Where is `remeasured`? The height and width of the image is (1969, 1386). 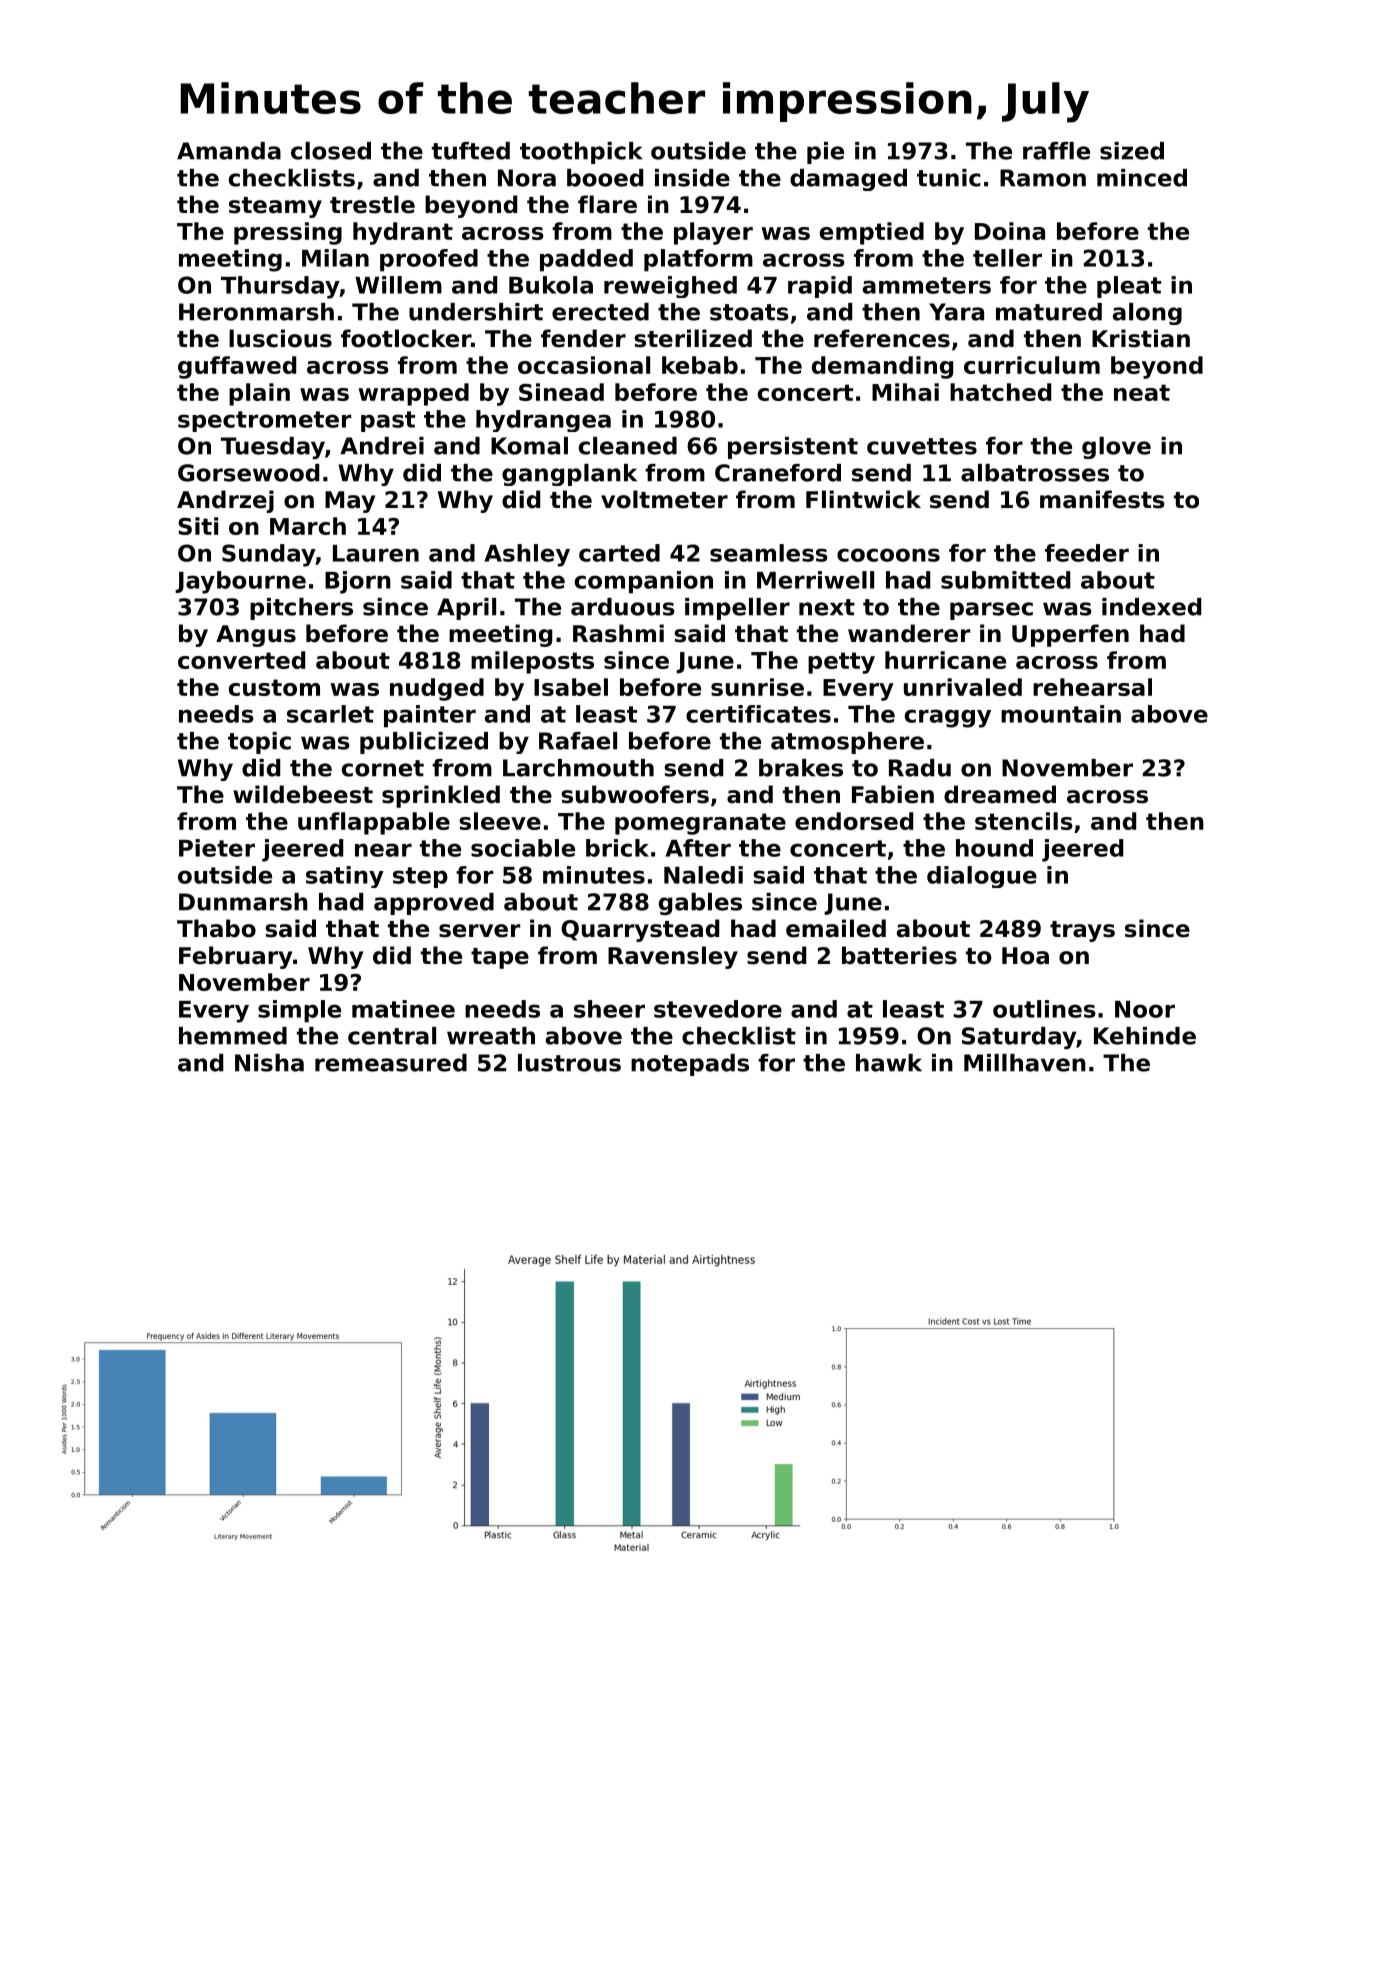
remeasured is located at coordinates (391, 1063).
